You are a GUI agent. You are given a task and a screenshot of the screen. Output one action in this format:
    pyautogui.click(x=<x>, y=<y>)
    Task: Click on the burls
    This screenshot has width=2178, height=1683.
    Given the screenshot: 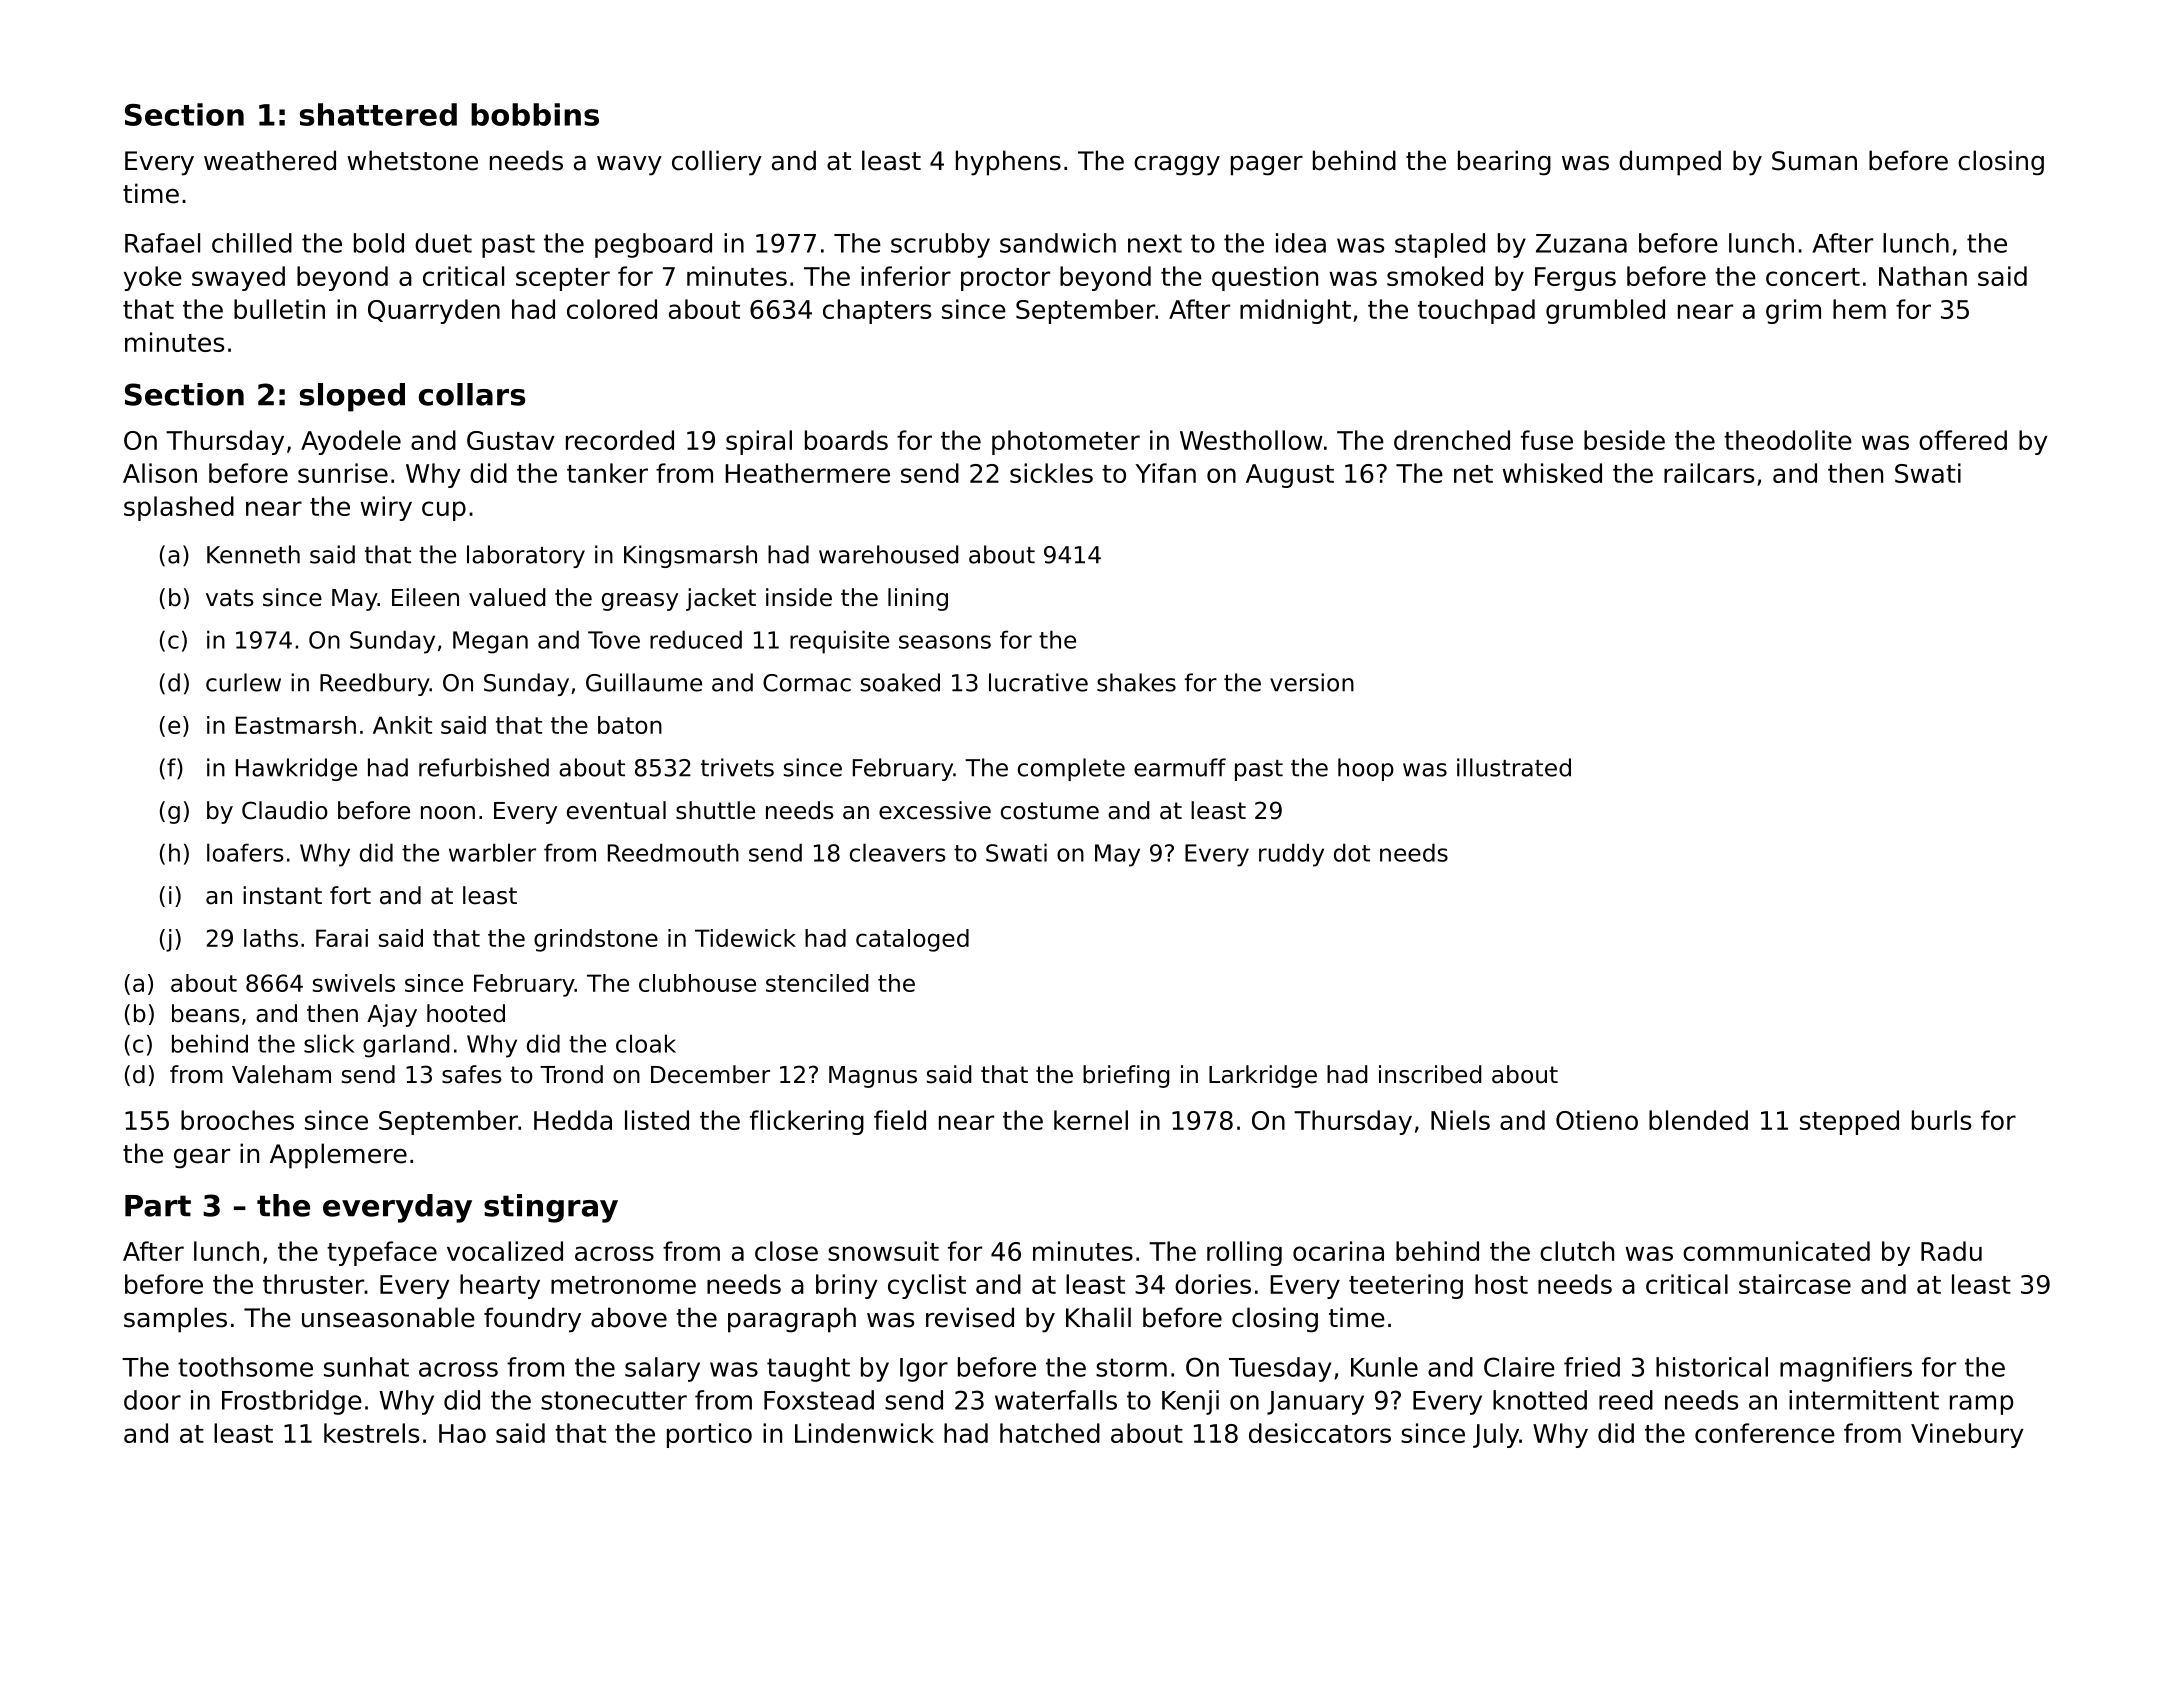 What is the action you would take?
    pyautogui.click(x=1941, y=1120)
